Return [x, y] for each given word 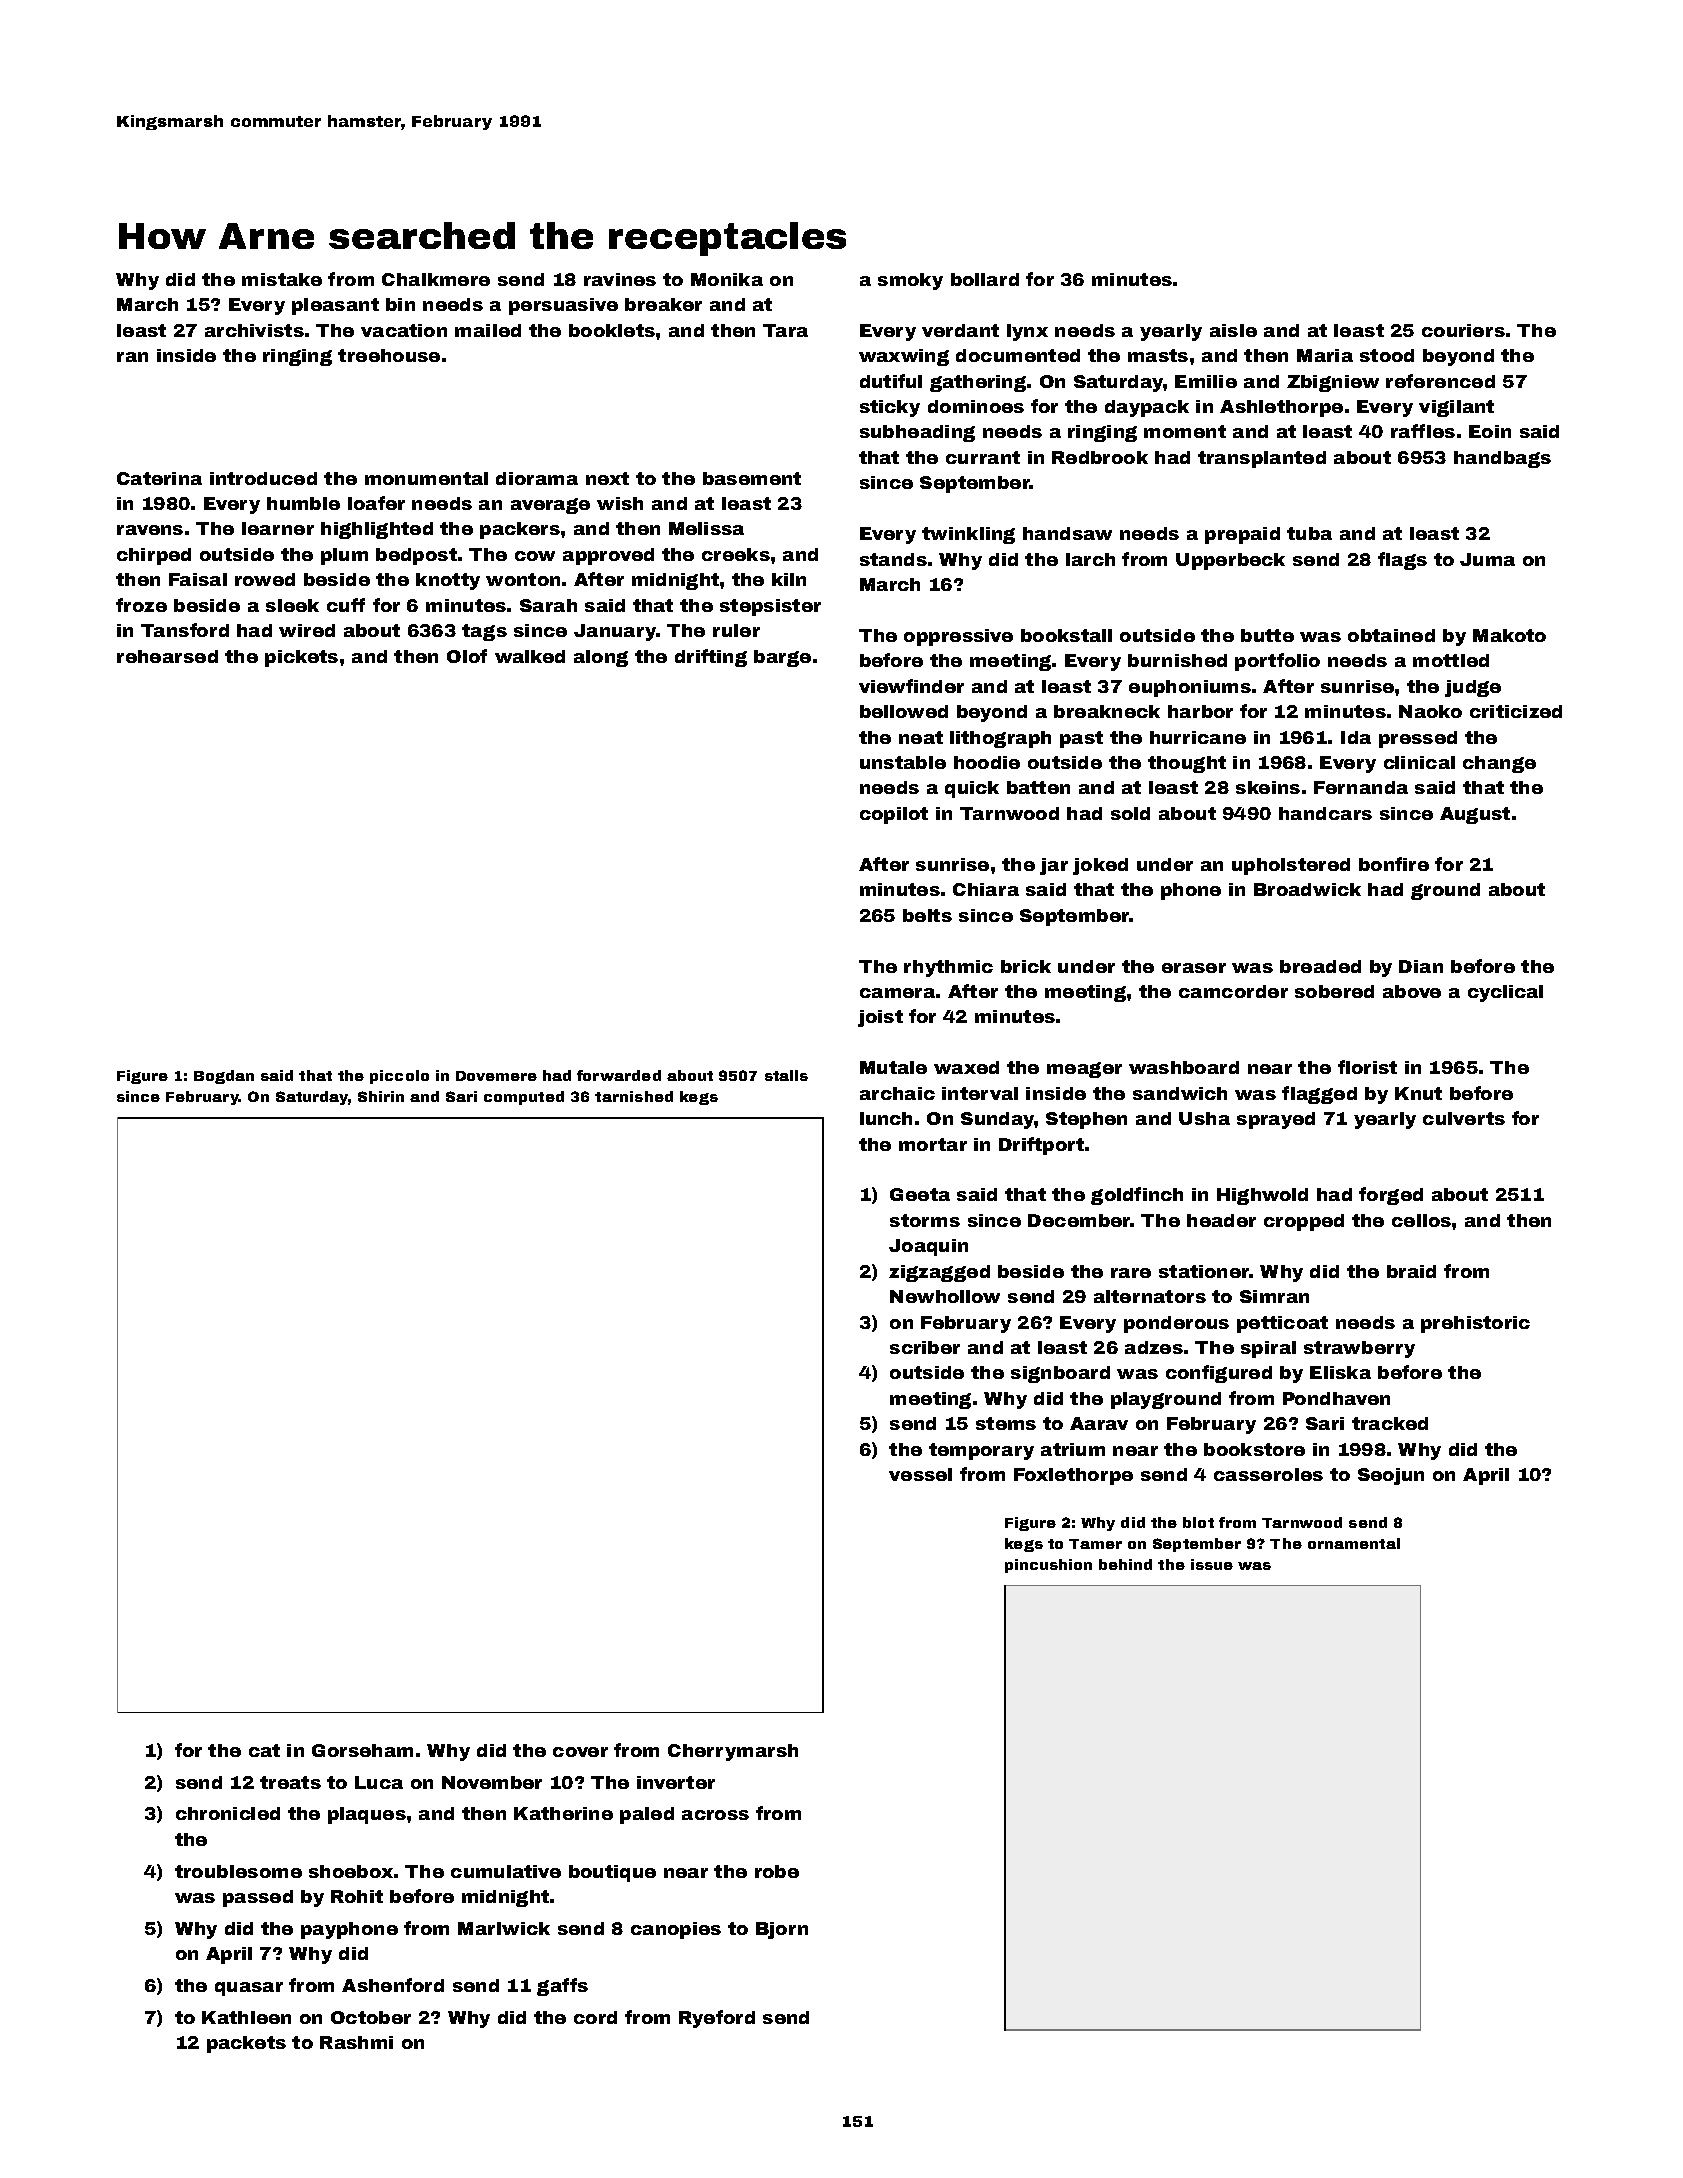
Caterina [159, 478]
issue [1212, 1564]
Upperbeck [1230, 561]
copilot [894, 815]
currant [983, 457]
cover [580, 1752]
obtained [1391, 635]
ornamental [1354, 1543]
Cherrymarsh [733, 1752]
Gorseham [362, 1750]
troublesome [238, 1871]
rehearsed [167, 656]
